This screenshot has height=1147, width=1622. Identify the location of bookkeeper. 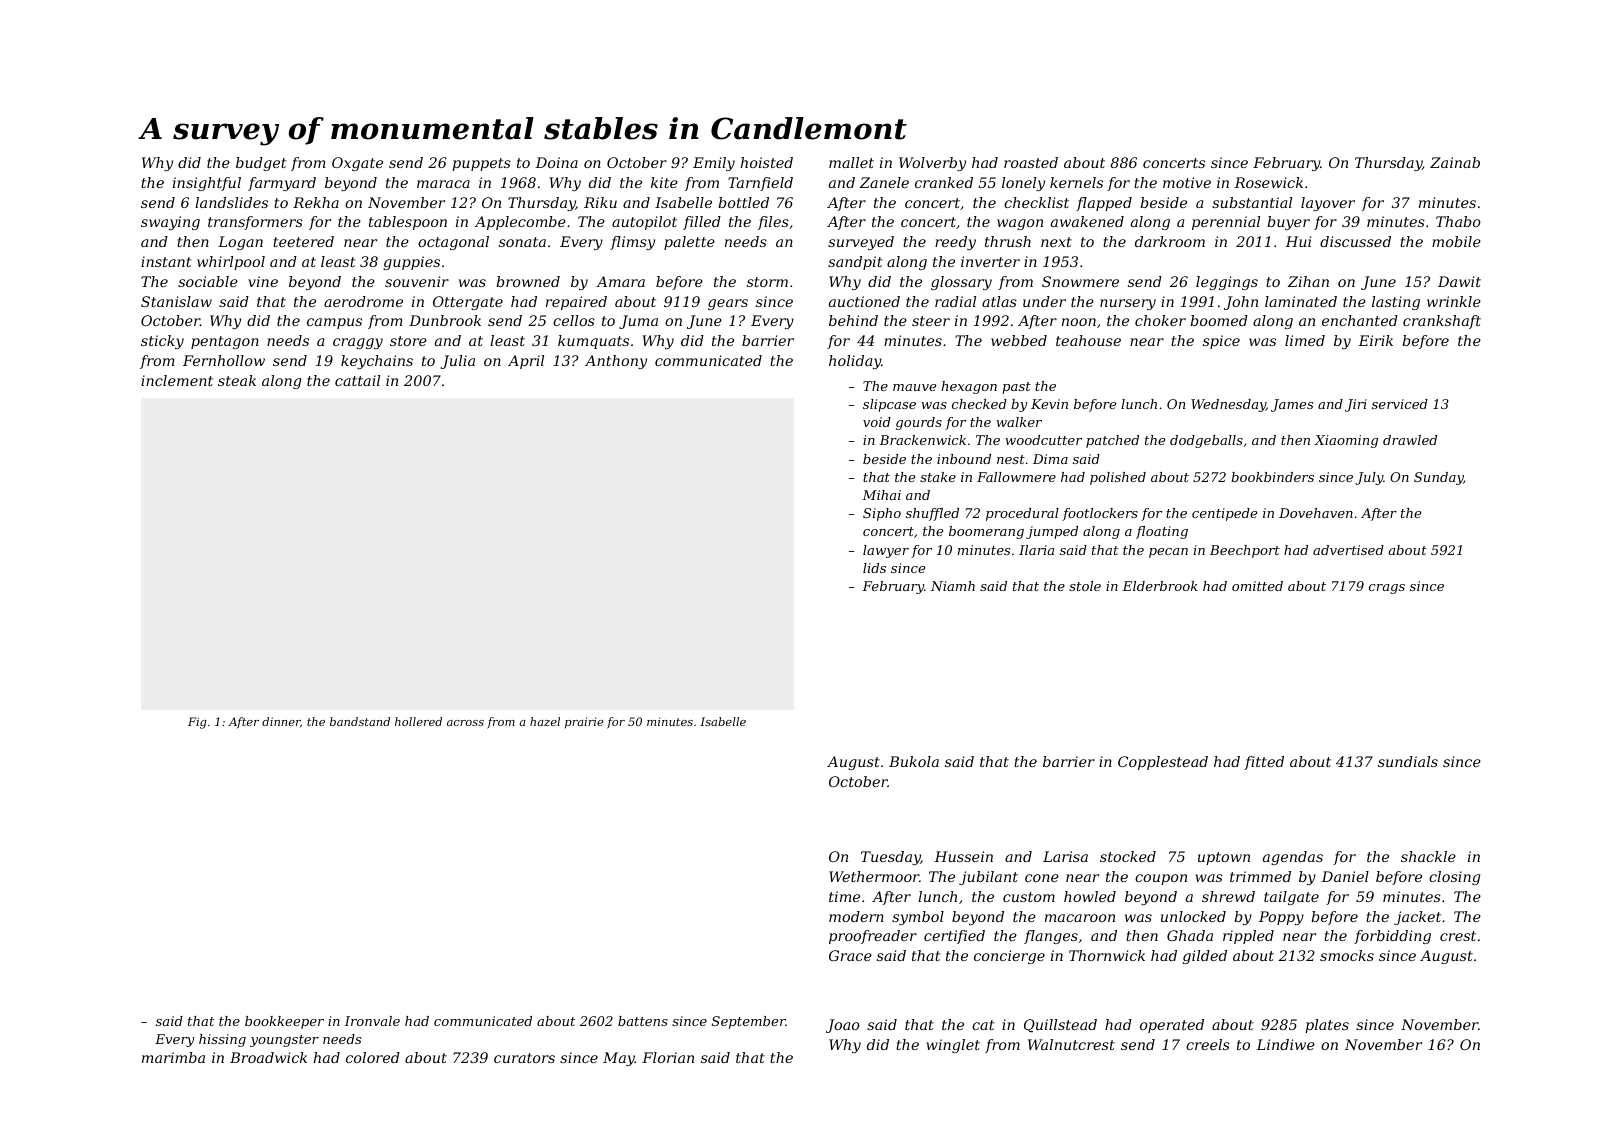
(284, 1022).
